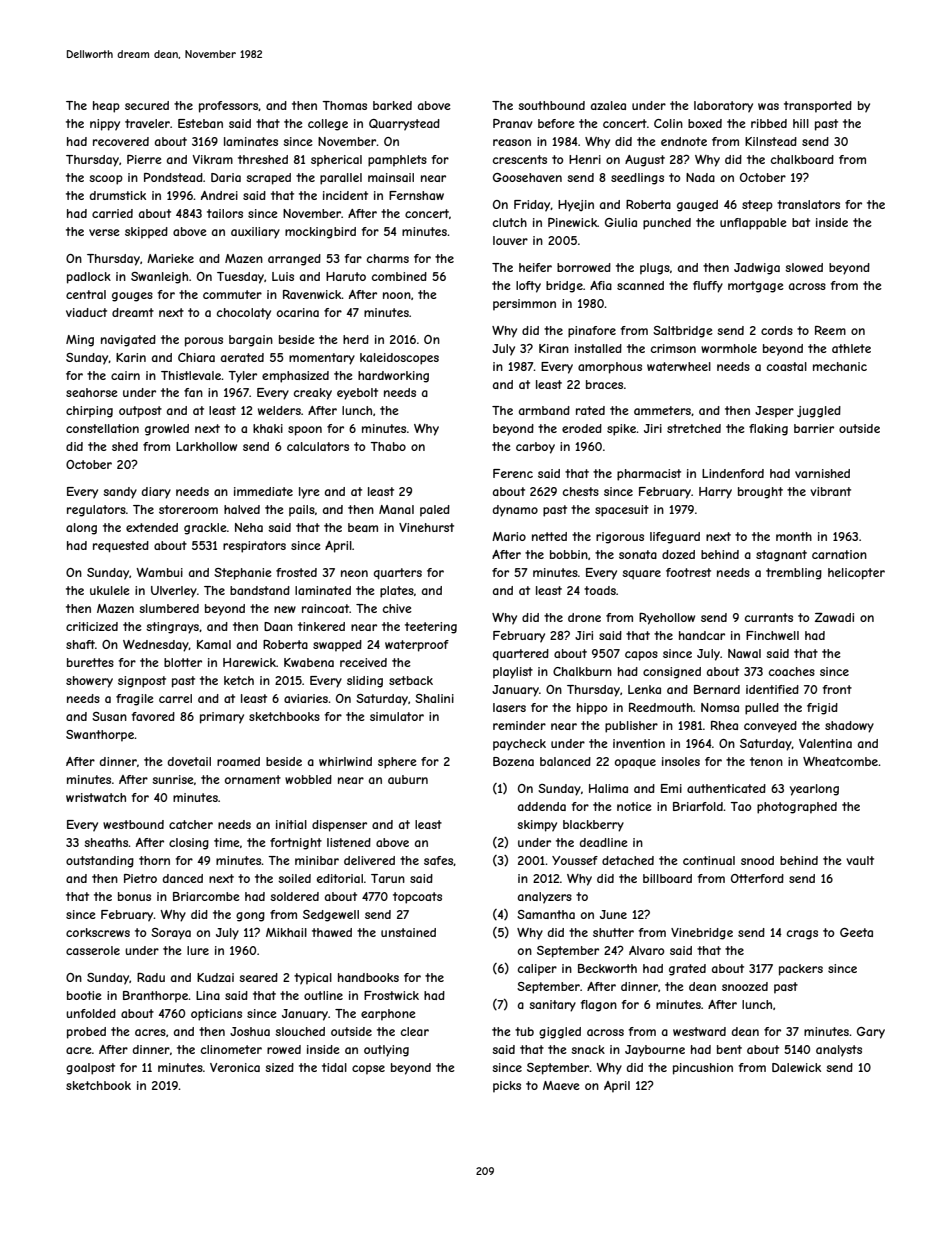  I want to click on unfolded, so click(91, 1013).
